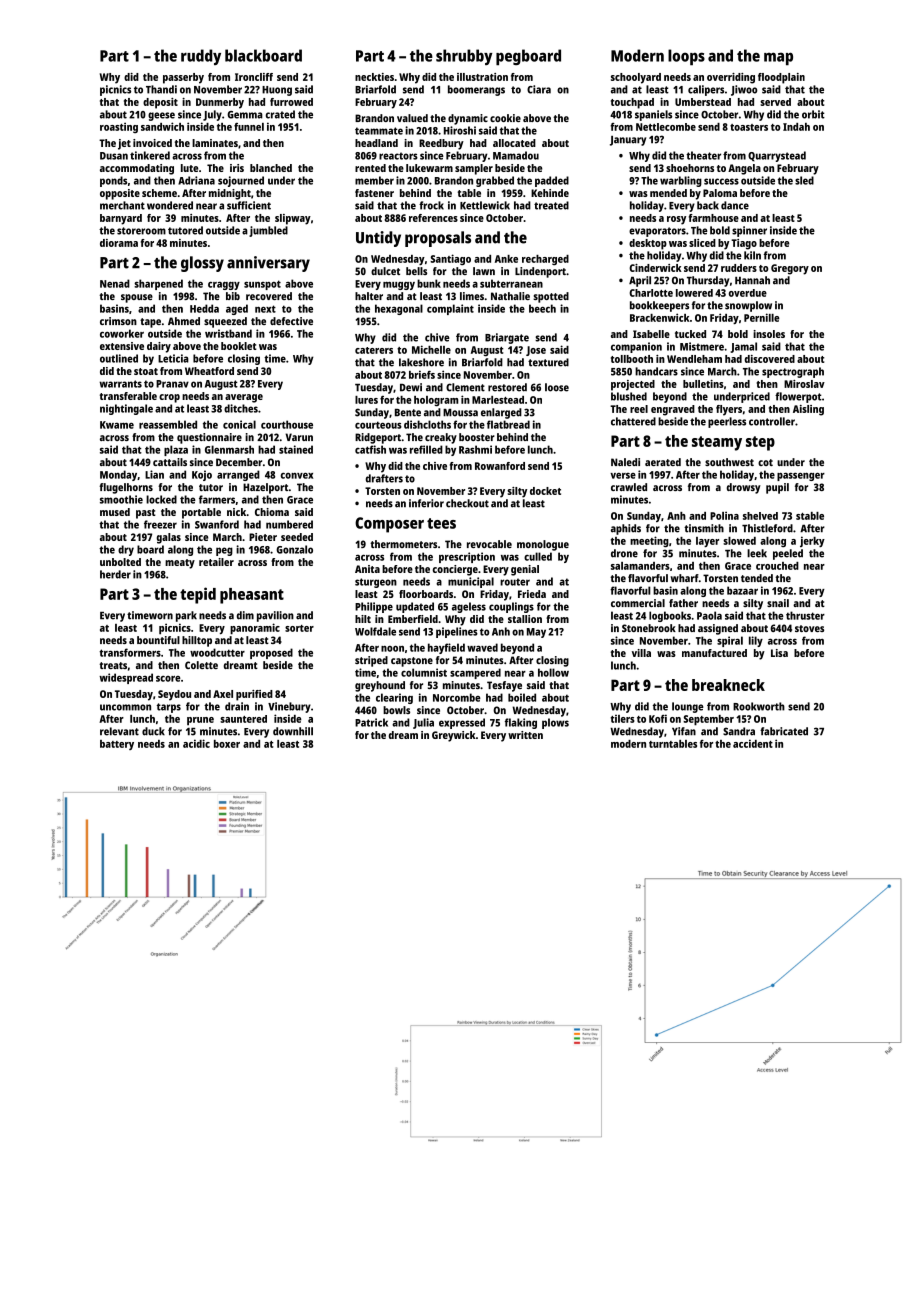 Image resolution: width=924 pixels, height=1308 pixels. Describe the element at coordinates (555, 723) in the page. I see `plows` at that location.
